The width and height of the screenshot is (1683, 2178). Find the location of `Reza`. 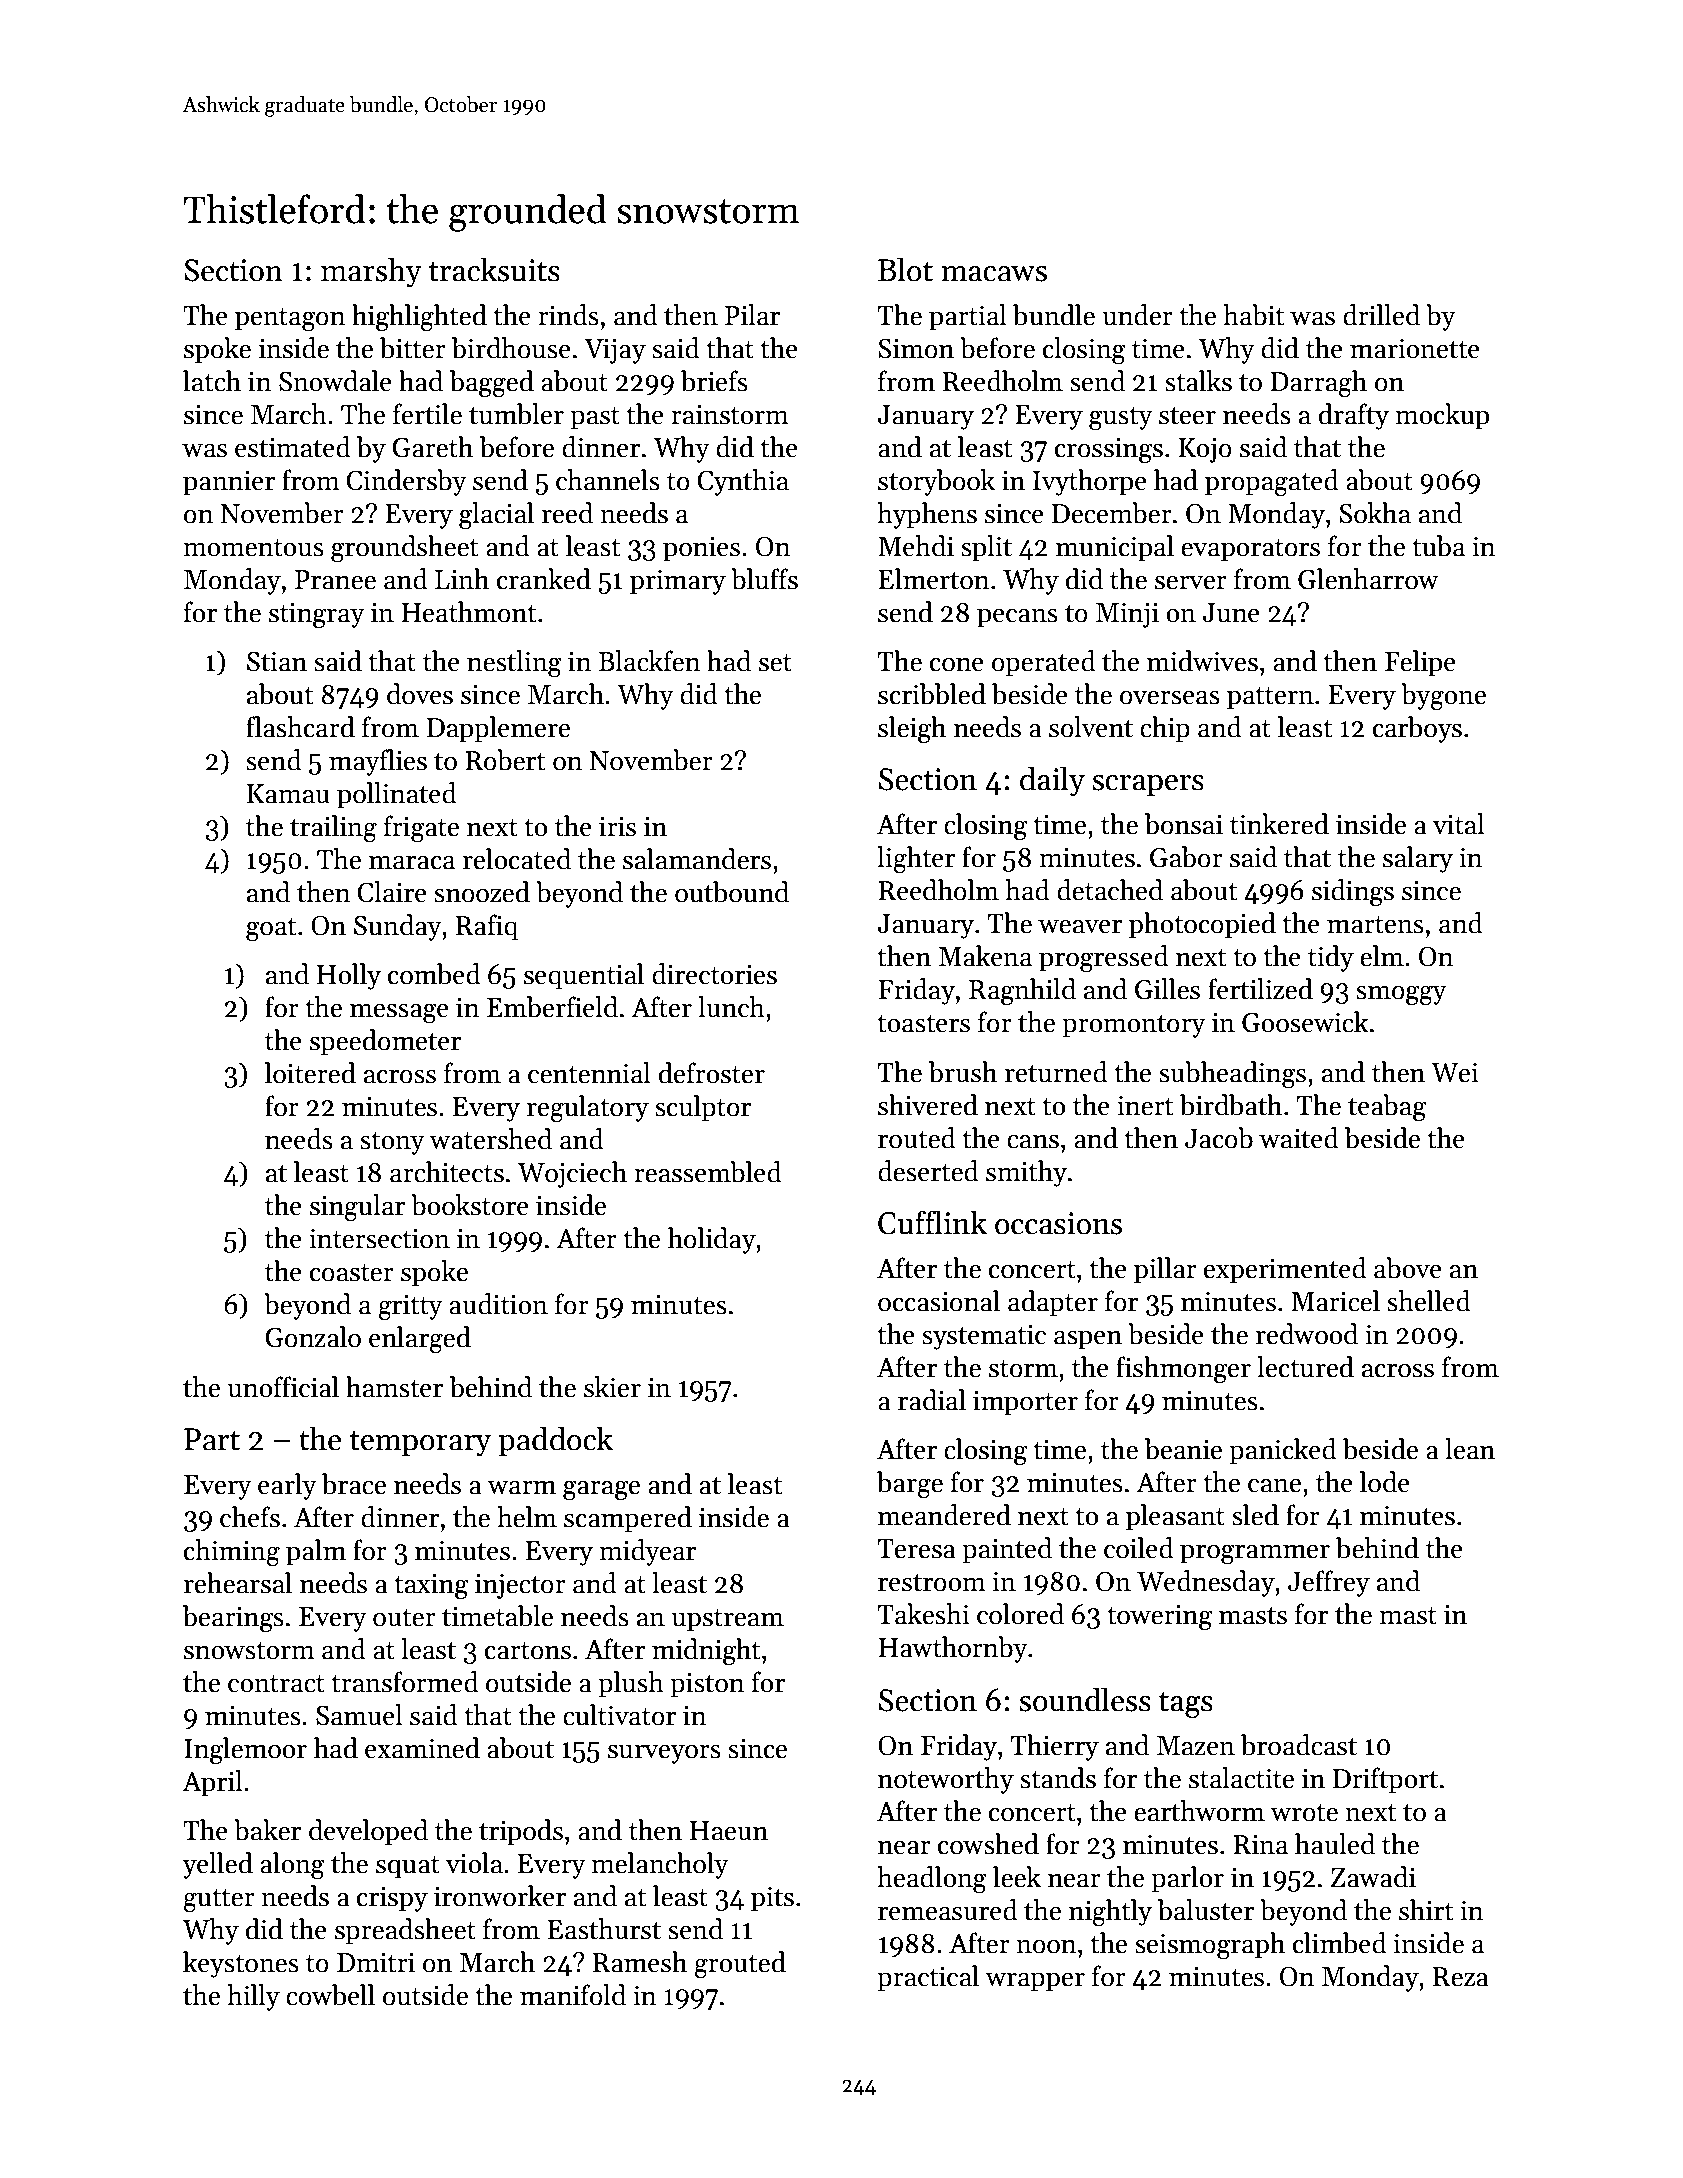

Reza is located at coordinates (1461, 1977).
